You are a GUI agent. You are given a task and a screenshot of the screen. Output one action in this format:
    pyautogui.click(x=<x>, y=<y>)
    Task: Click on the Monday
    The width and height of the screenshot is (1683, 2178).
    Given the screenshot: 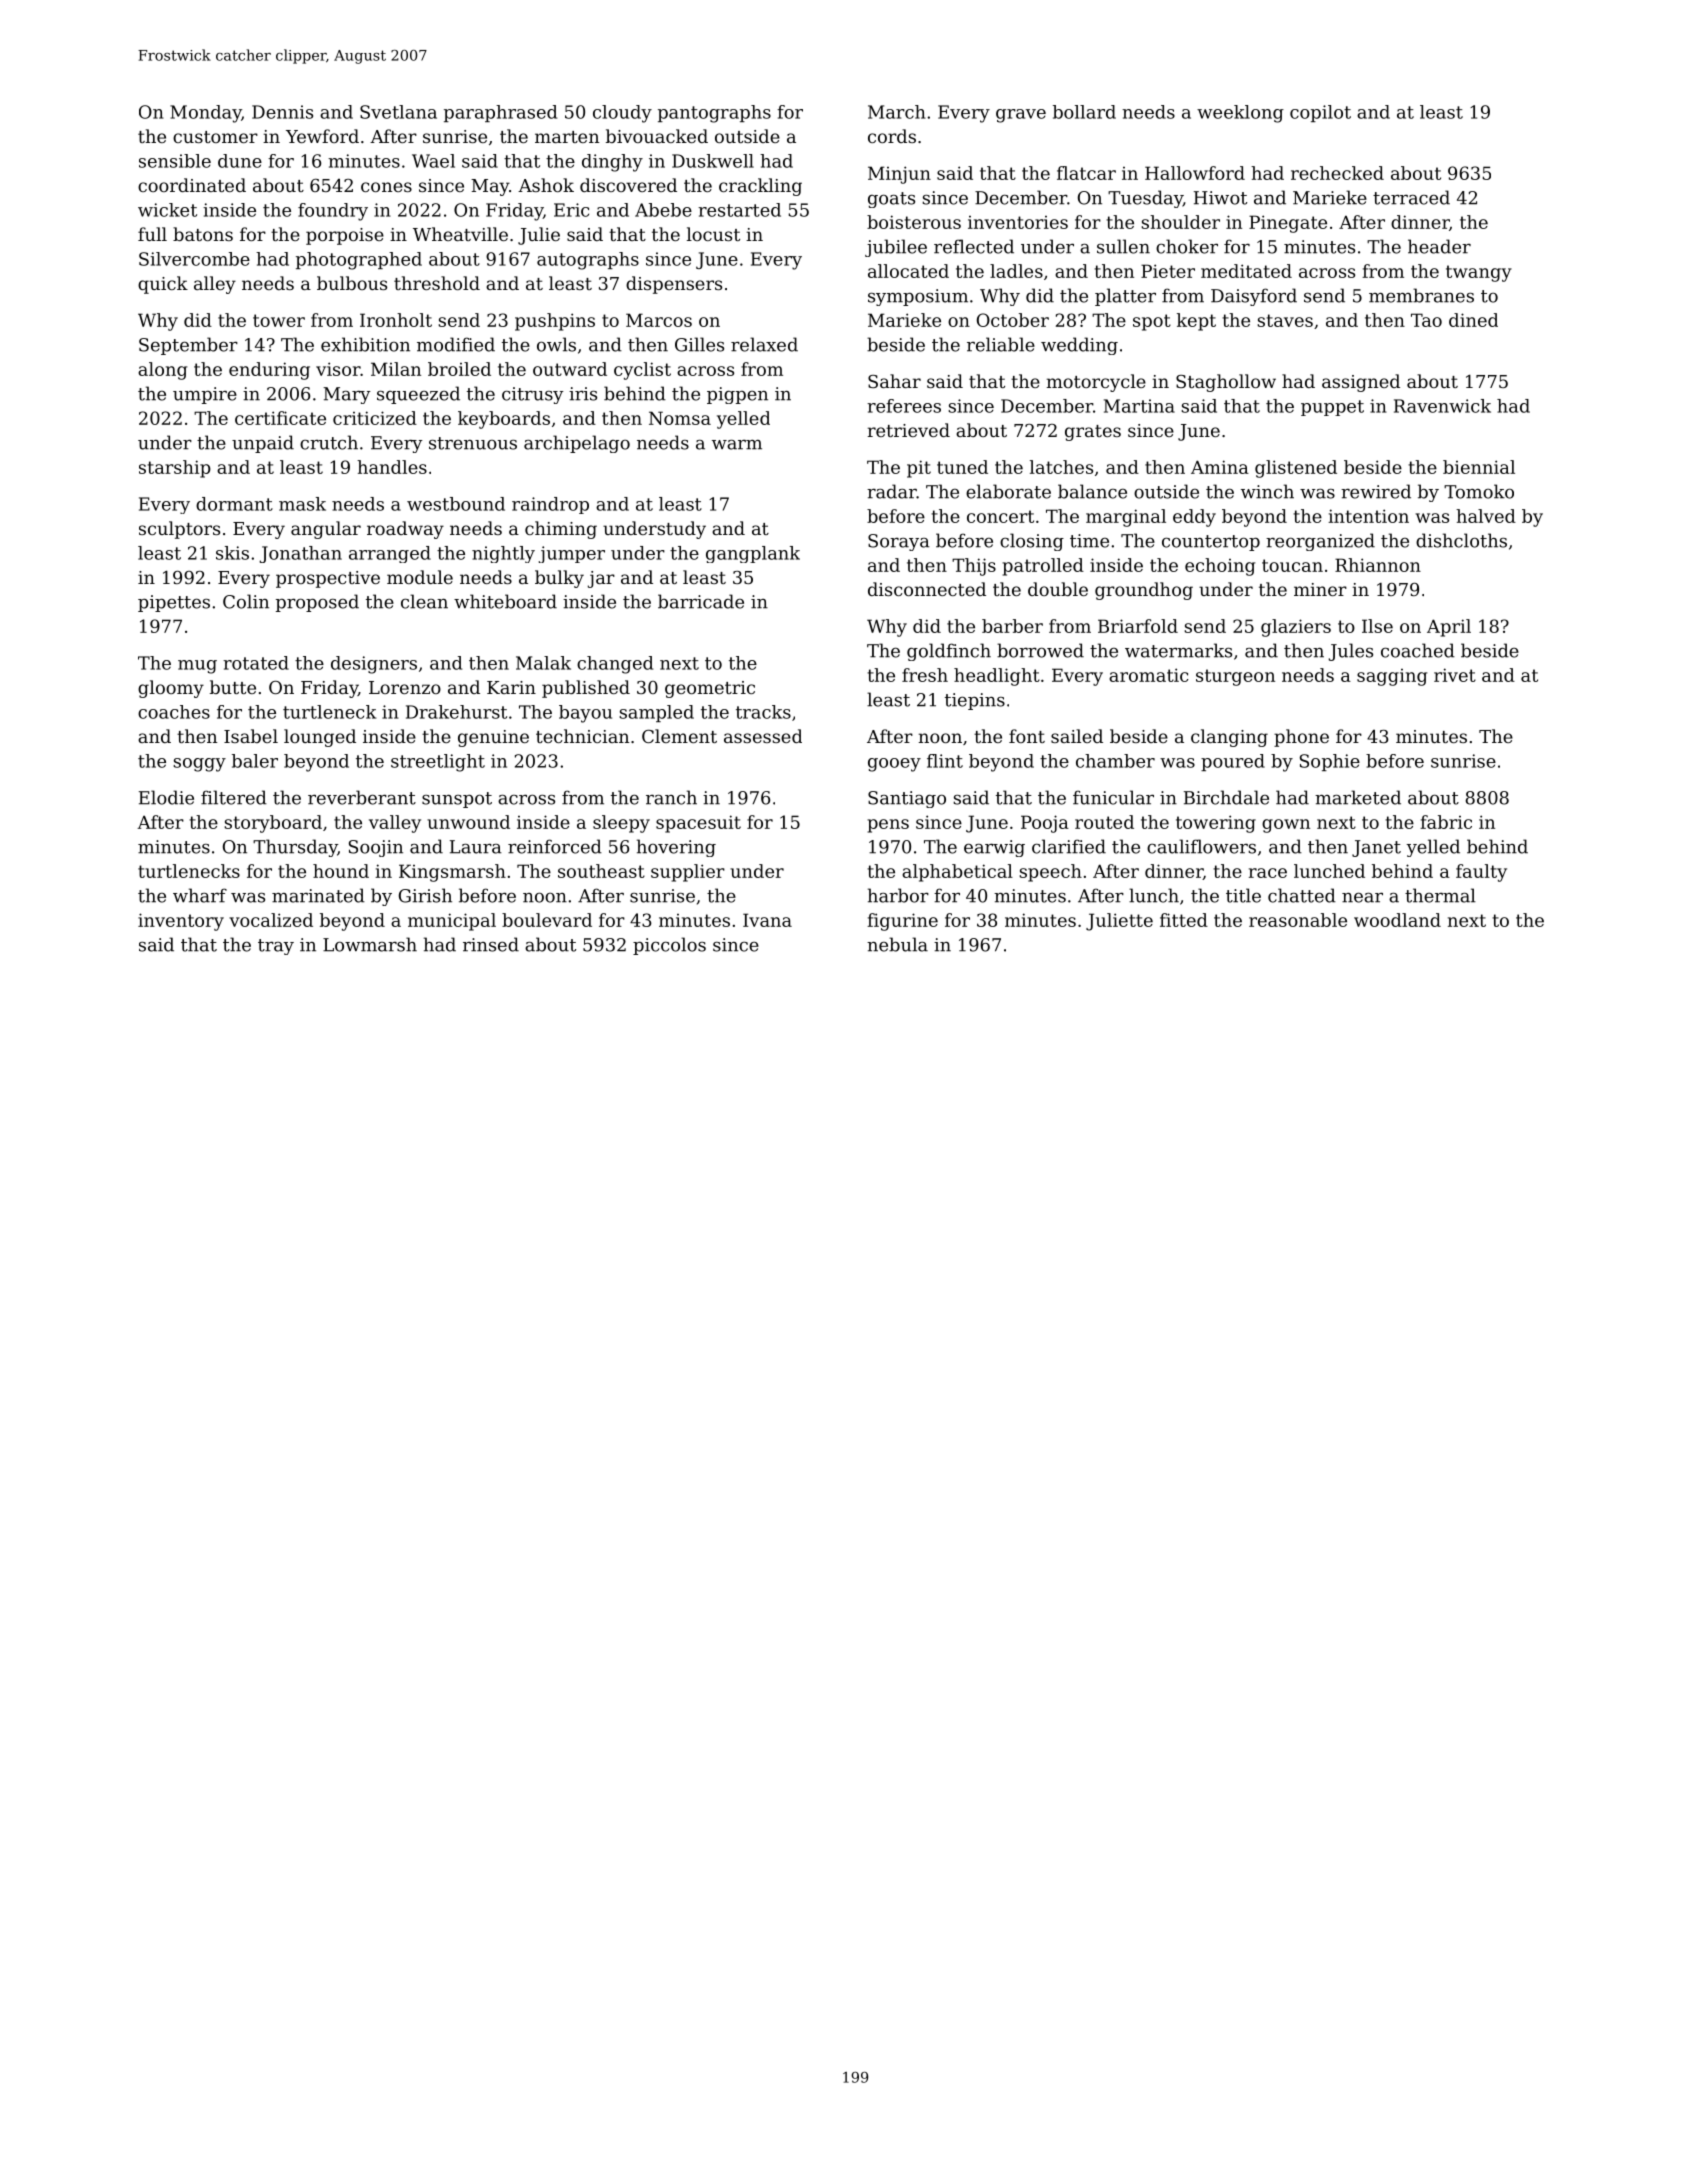 What is the action you would take?
    pyautogui.click(x=205, y=114)
